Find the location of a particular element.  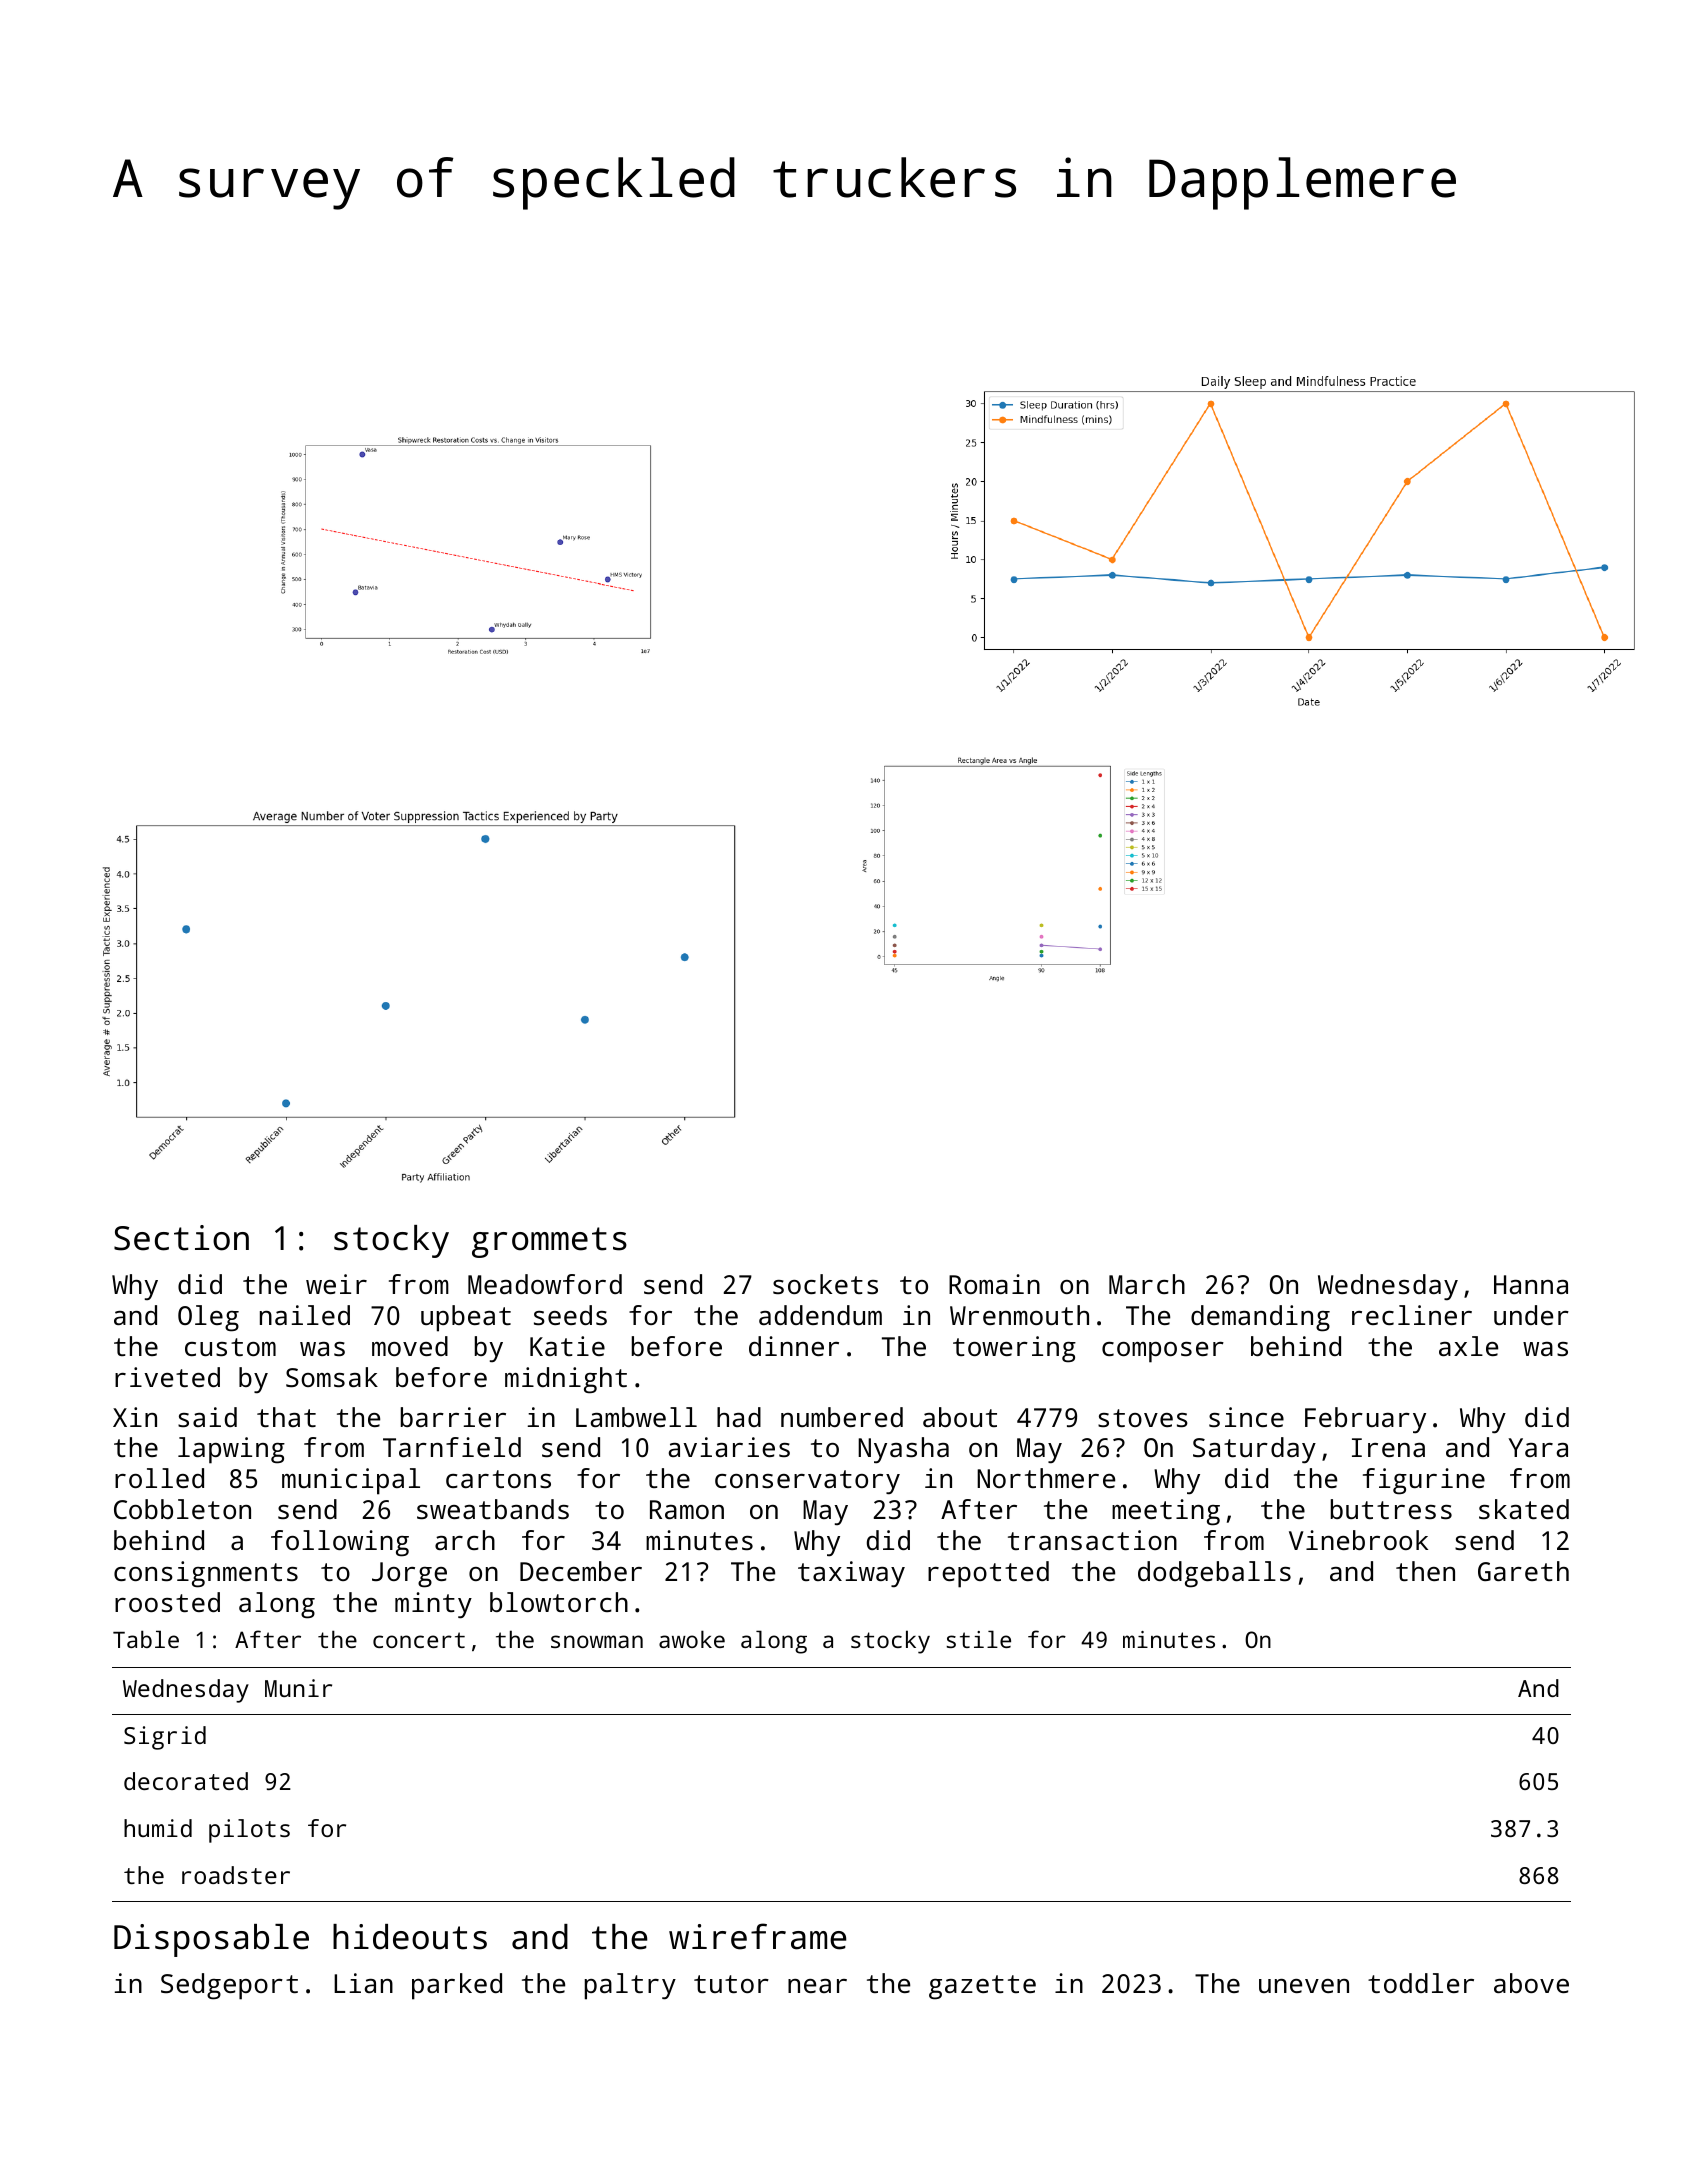

parked is located at coordinates (457, 1986).
